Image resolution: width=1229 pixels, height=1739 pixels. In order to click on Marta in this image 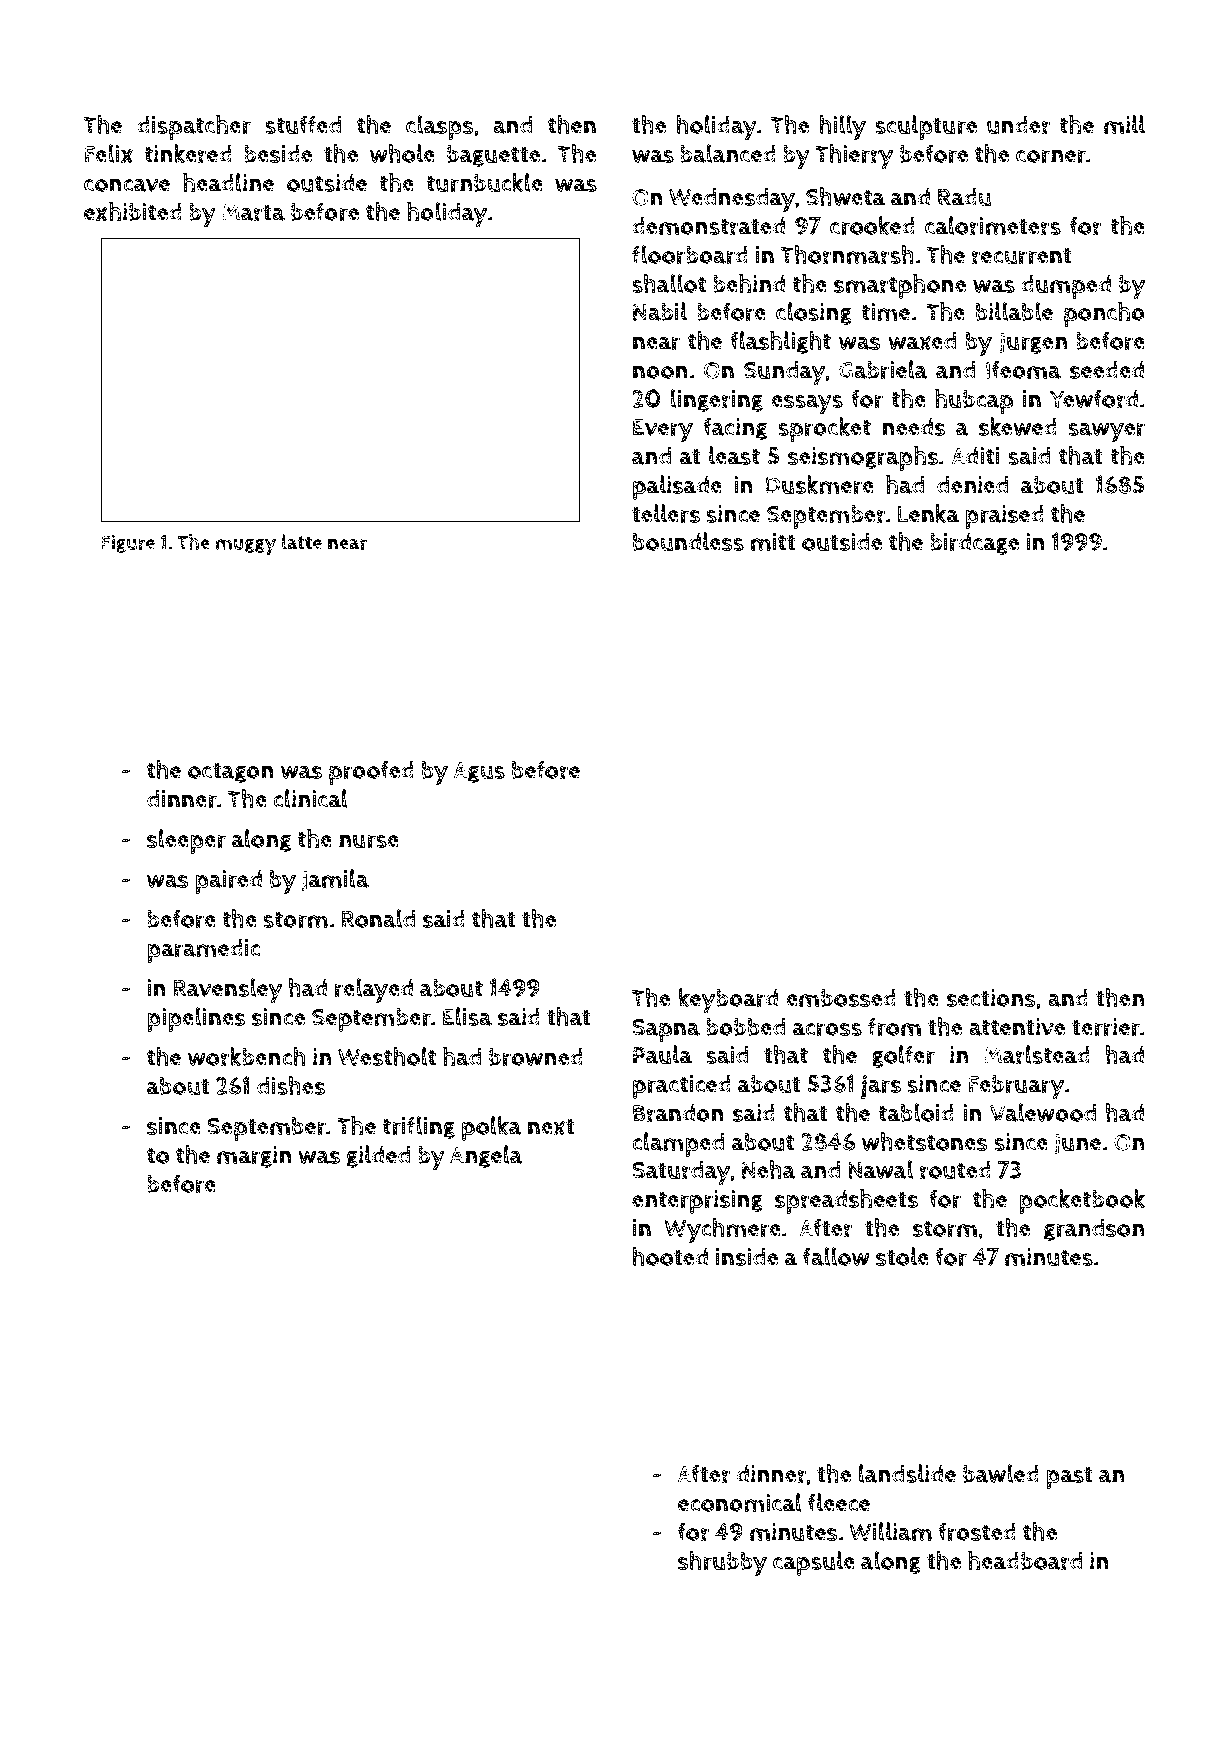, I will do `click(253, 212)`.
